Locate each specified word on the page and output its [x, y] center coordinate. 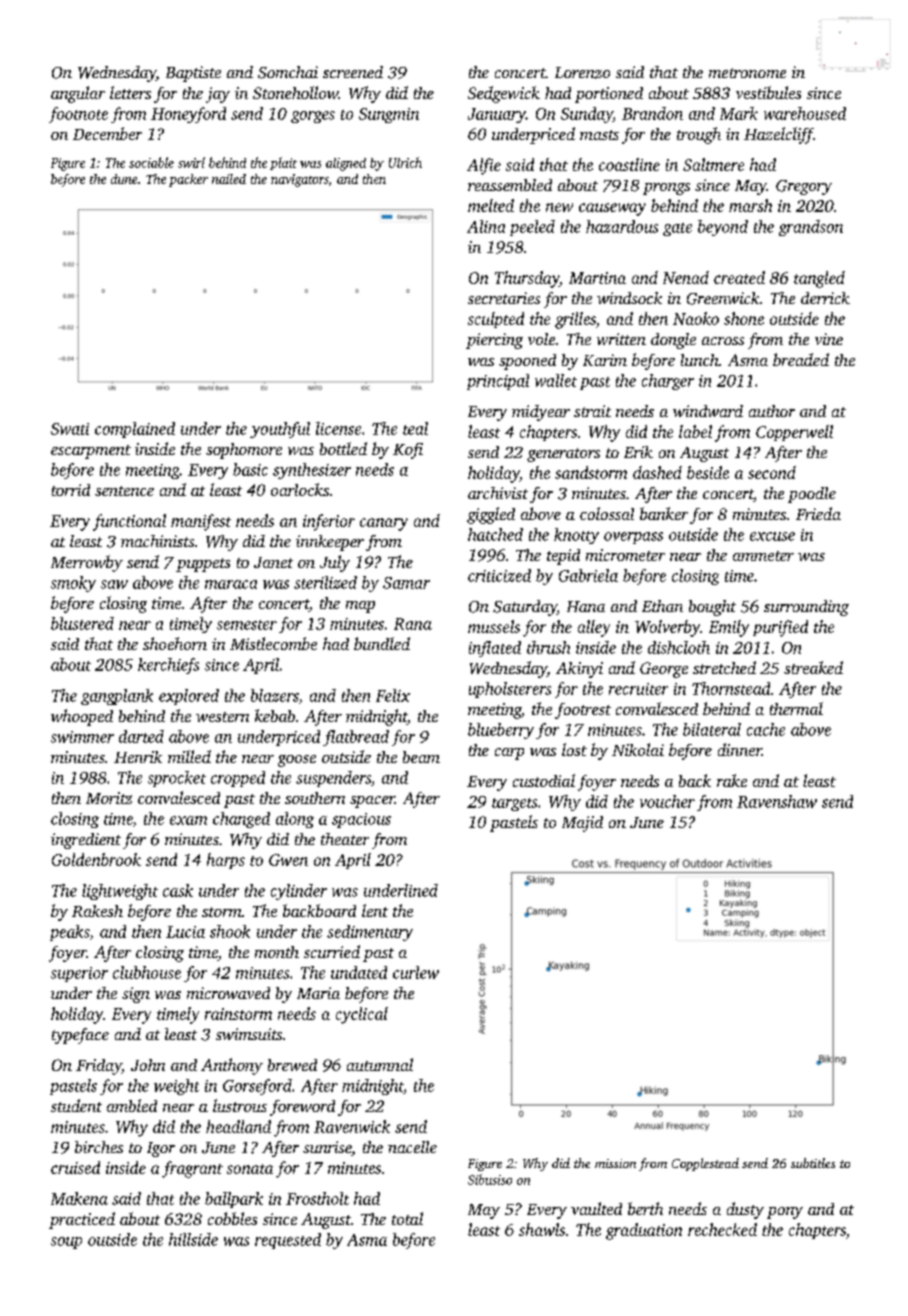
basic [250, 469]
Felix [393, 695]
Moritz [109, 798]
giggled [491, 515]
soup [66, 1243]
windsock [629, 298]
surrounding [806, 608]
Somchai [288, 72]
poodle [812, 495]
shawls [542, 1229]
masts [599, 135]
